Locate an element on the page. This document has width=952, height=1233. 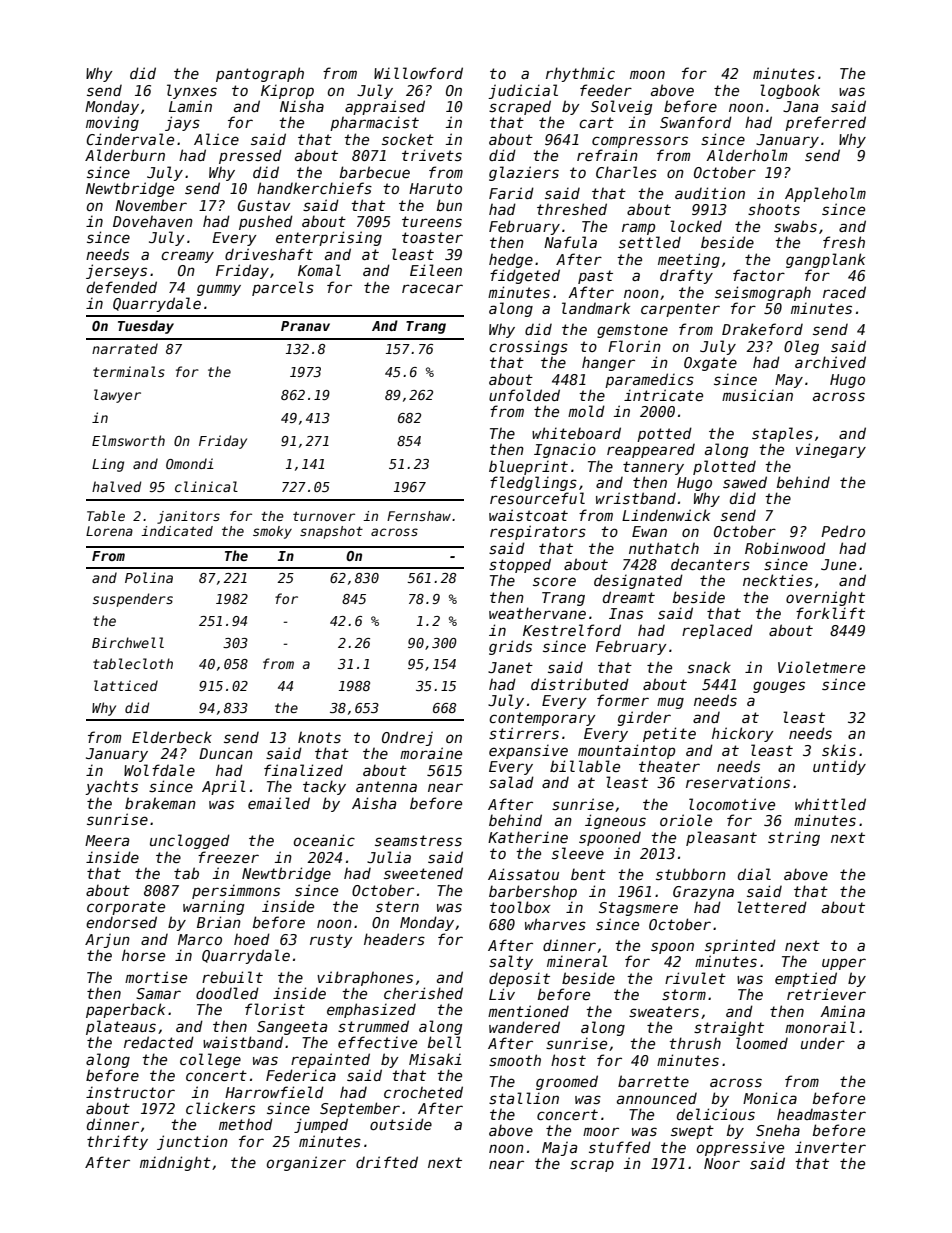
clinical is located at coordinates (206, 486).
